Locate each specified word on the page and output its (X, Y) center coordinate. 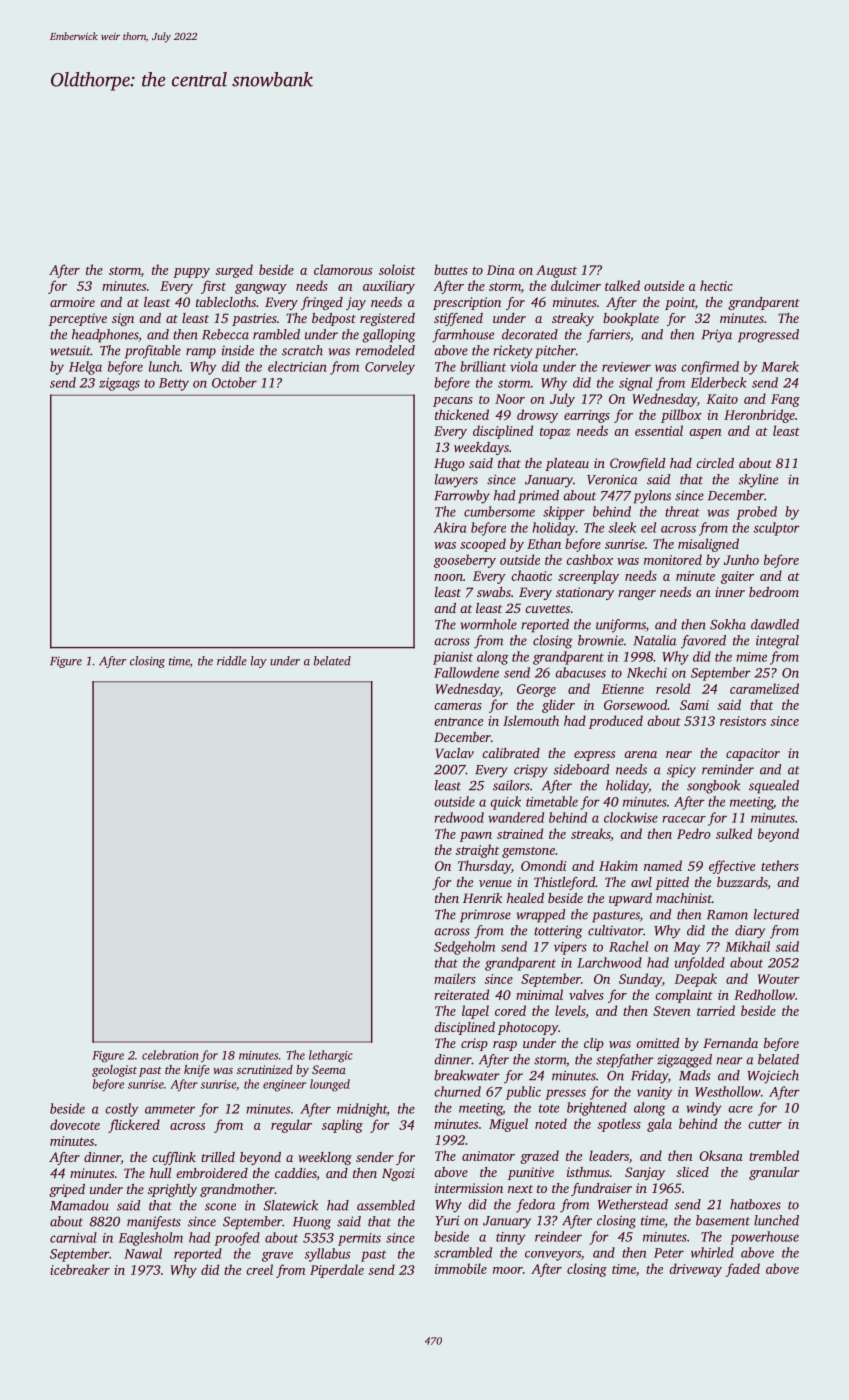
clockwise (631, 817)
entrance (458, 721)
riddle (232, 661)
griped (67, 1190)
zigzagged (684, 1061)
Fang (785, 400)
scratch (302, 350)
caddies (296, 1173)
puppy (191, 273)
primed (538, 497)
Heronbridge (759, 416)
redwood (459, 817)
